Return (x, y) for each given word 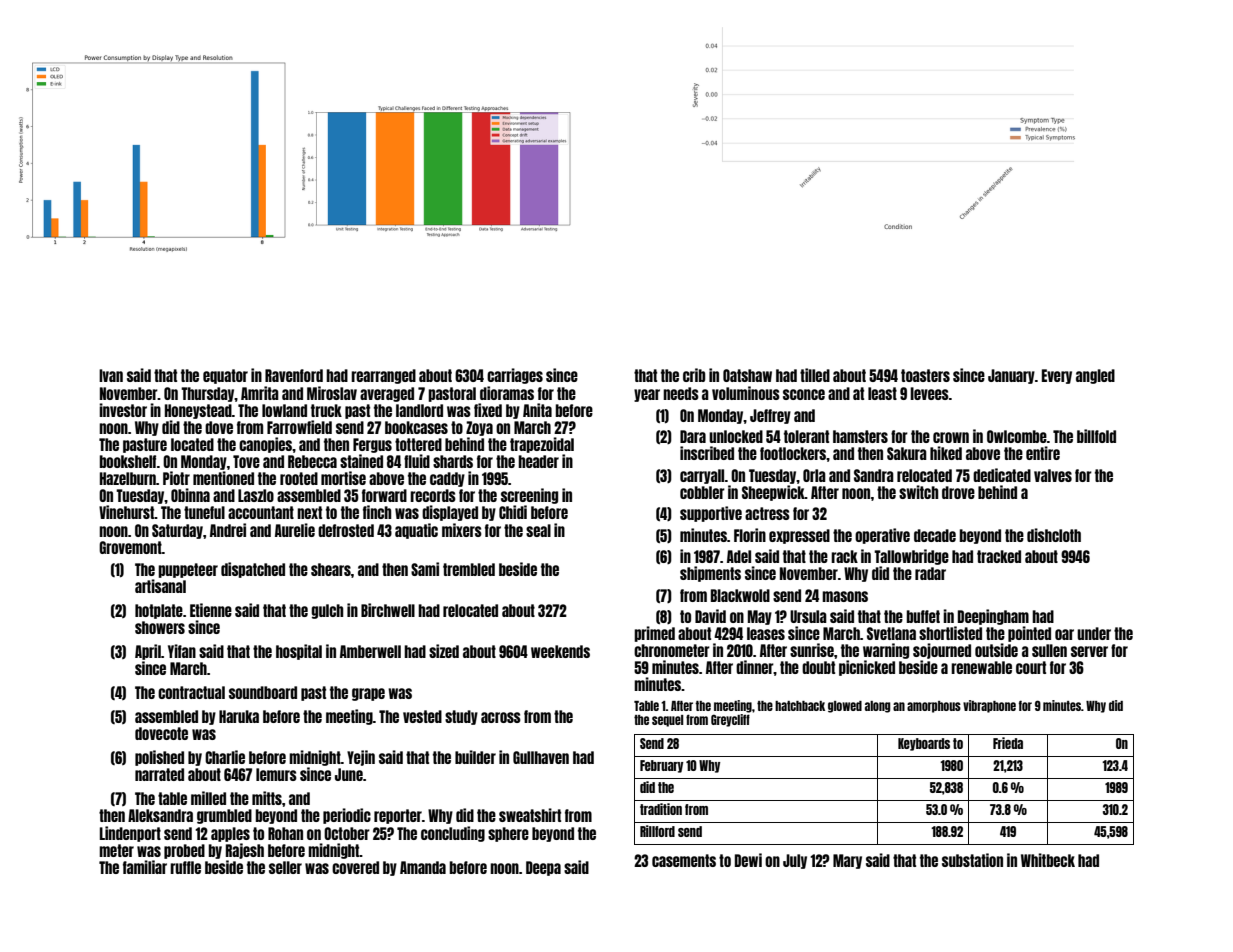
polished (159, 758)
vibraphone (989, 706)
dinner (755, 667)
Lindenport (130, 834)
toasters (925, 375)
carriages (515, 376)
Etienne (211, 610)
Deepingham (993, 617)
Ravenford (294, 375)
